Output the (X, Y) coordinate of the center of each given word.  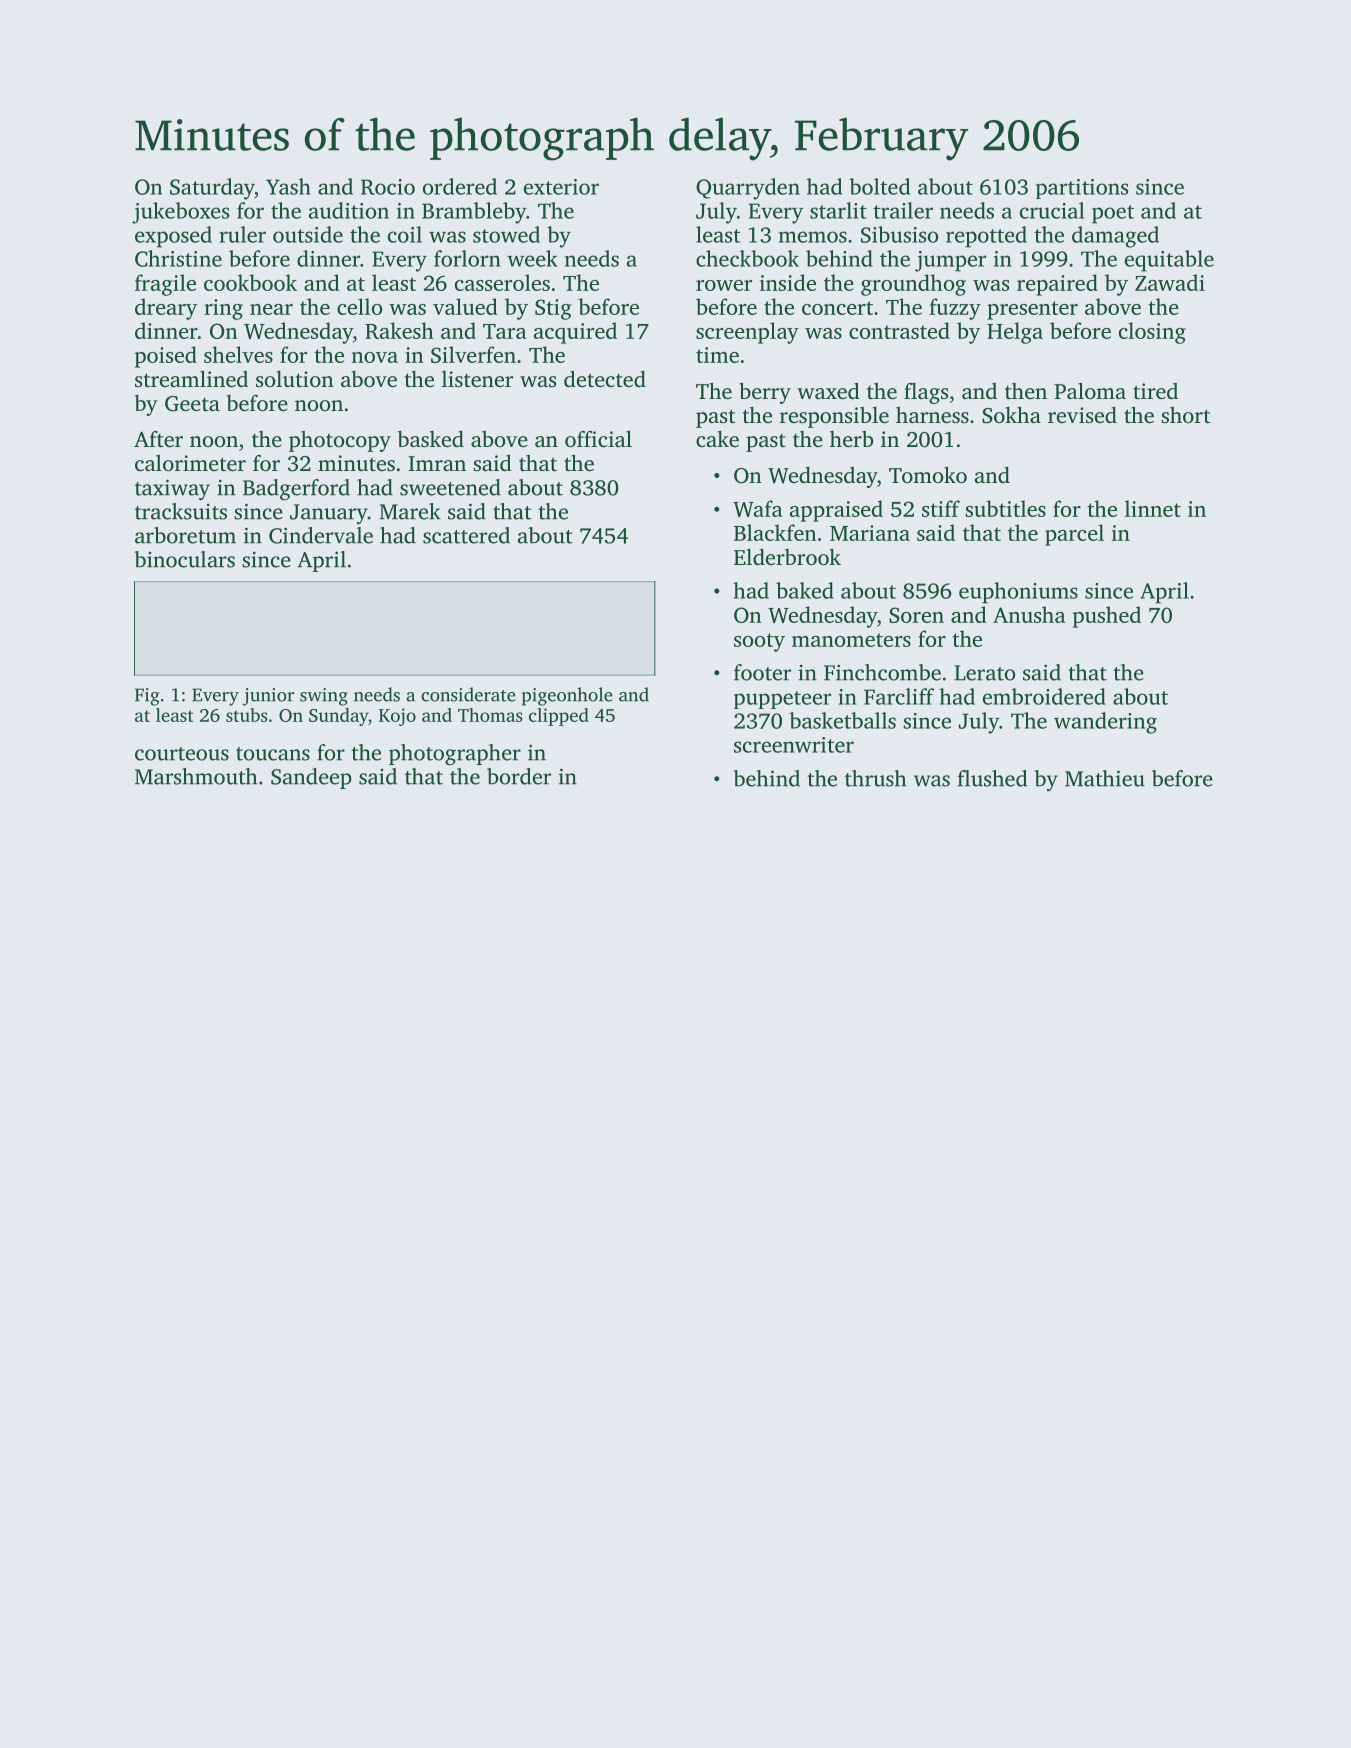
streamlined (191, 378)
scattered (466, 535)
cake (717, 439)
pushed (1107, 617)
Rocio (388, 187)
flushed (992, 778)
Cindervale (321, 535)
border (519, 776)
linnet (1153, 508)
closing (1152, 333)
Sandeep (311, 778)
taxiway (172, 490)
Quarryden (748, 189)
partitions (1082, 189)
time (717, 355)
